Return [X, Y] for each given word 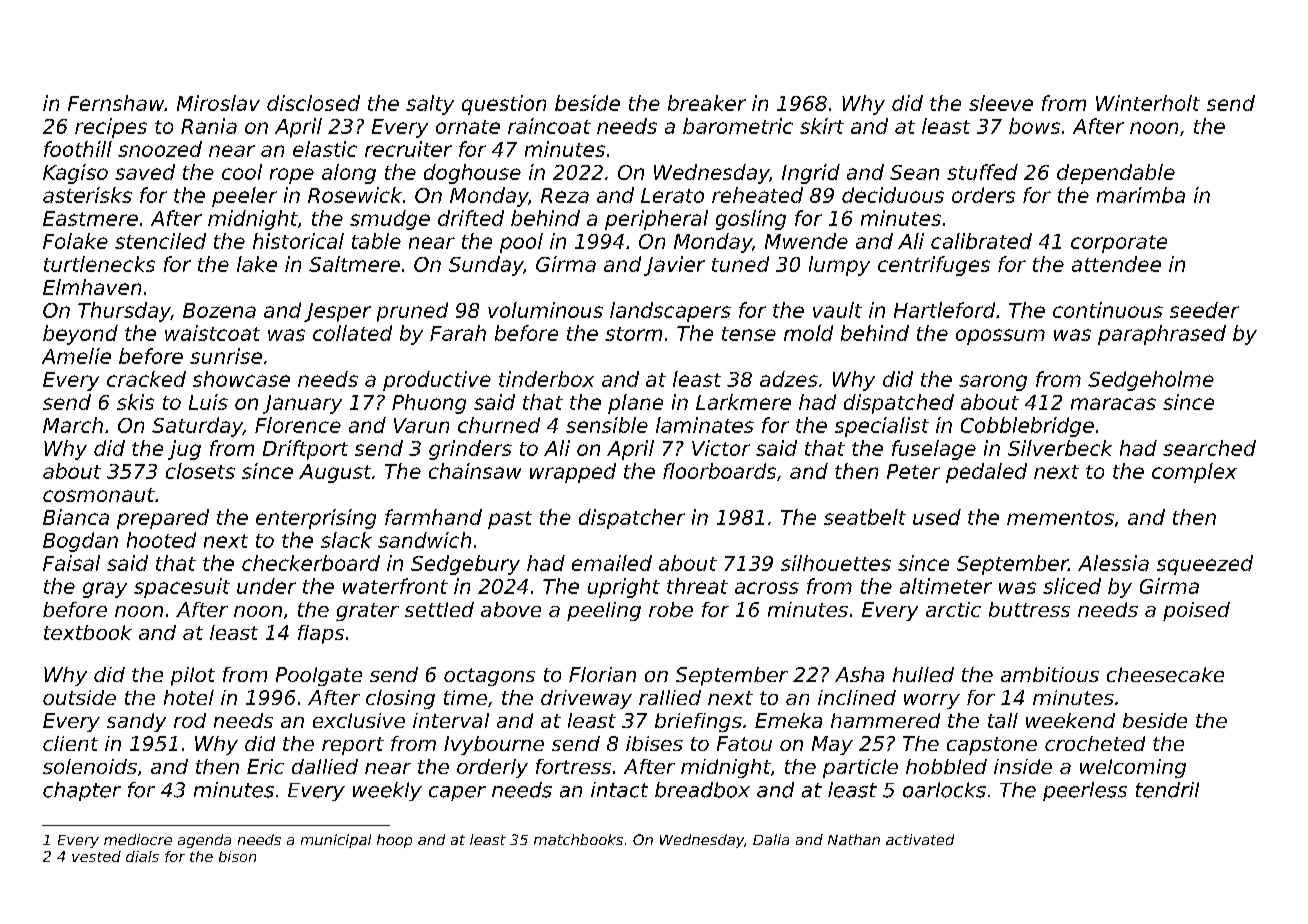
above [511, 609]
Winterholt [1148, 103]
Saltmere [354, 264]
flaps [321, 634]
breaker [707, 103]
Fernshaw [116, 103]
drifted [471, 218]
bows [1034, 126]
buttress [1029, 609]
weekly [387, 791]
